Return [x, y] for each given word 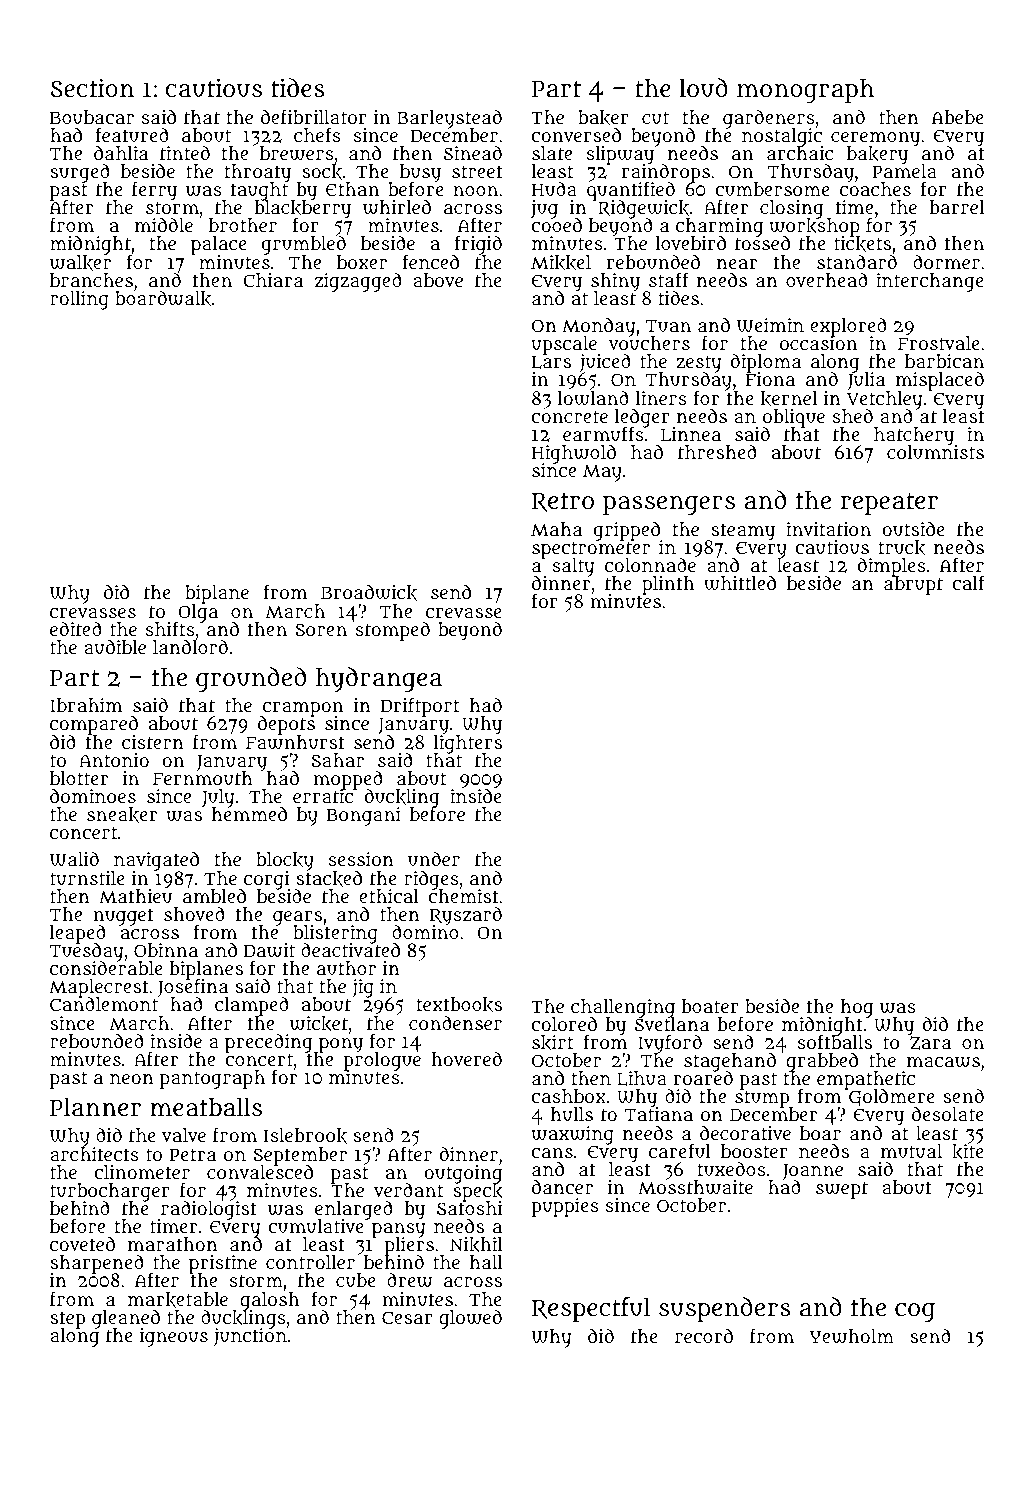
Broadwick [369, 593]
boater [710, 1006]
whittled [740, 583]
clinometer [142, 1172]
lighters [467, 744]
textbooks [459, 1005]
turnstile [87, 878]
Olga [197, 613]
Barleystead [449, 119]
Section [92, 87]
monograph [805, 91]
